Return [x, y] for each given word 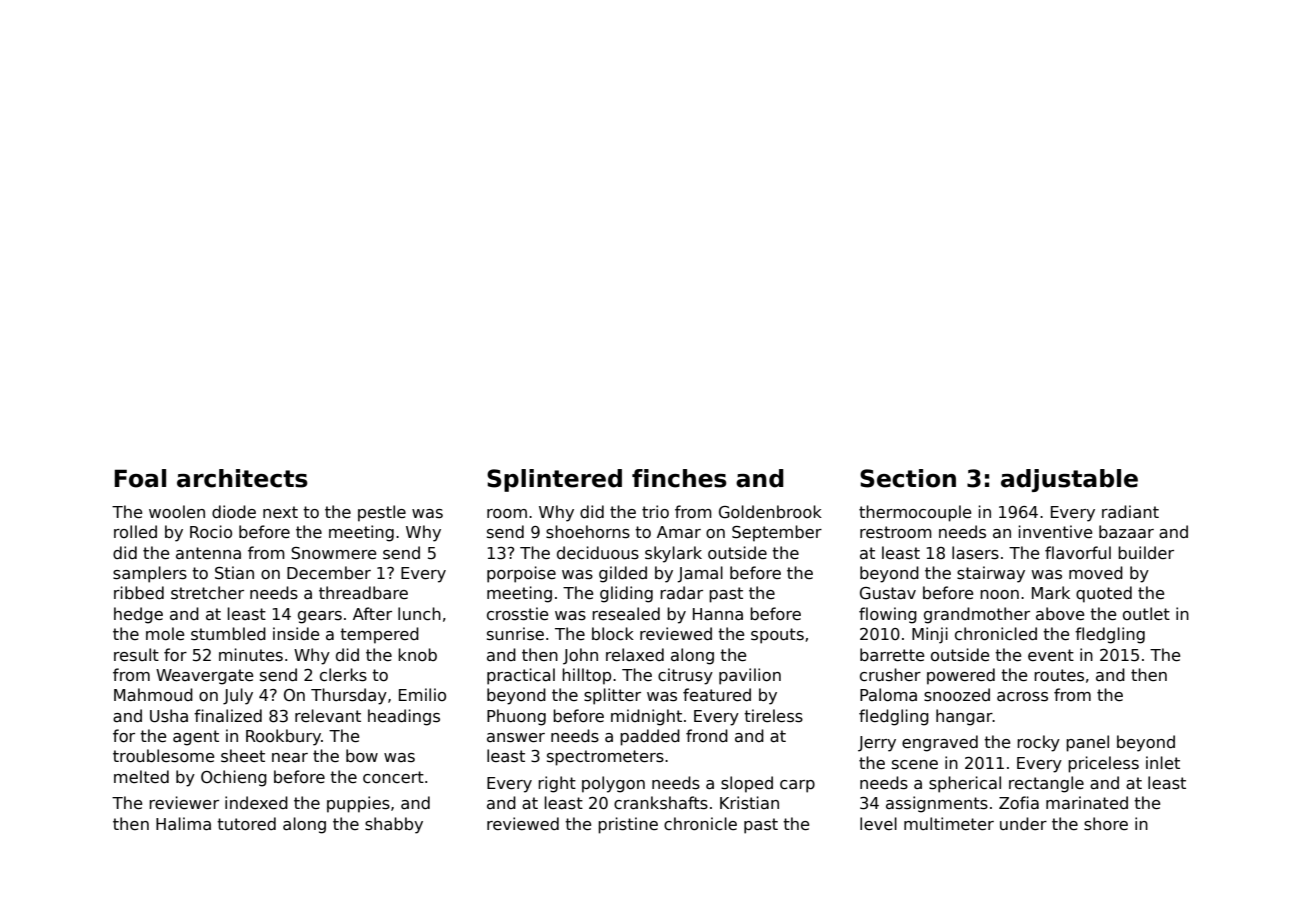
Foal [140, 478]
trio [655, 511]
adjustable [1069, 480]
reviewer [184, 802]
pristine [628, 825]
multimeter [949, 823]
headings [404, 717]
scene [915, 765]
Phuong [516, 717]
